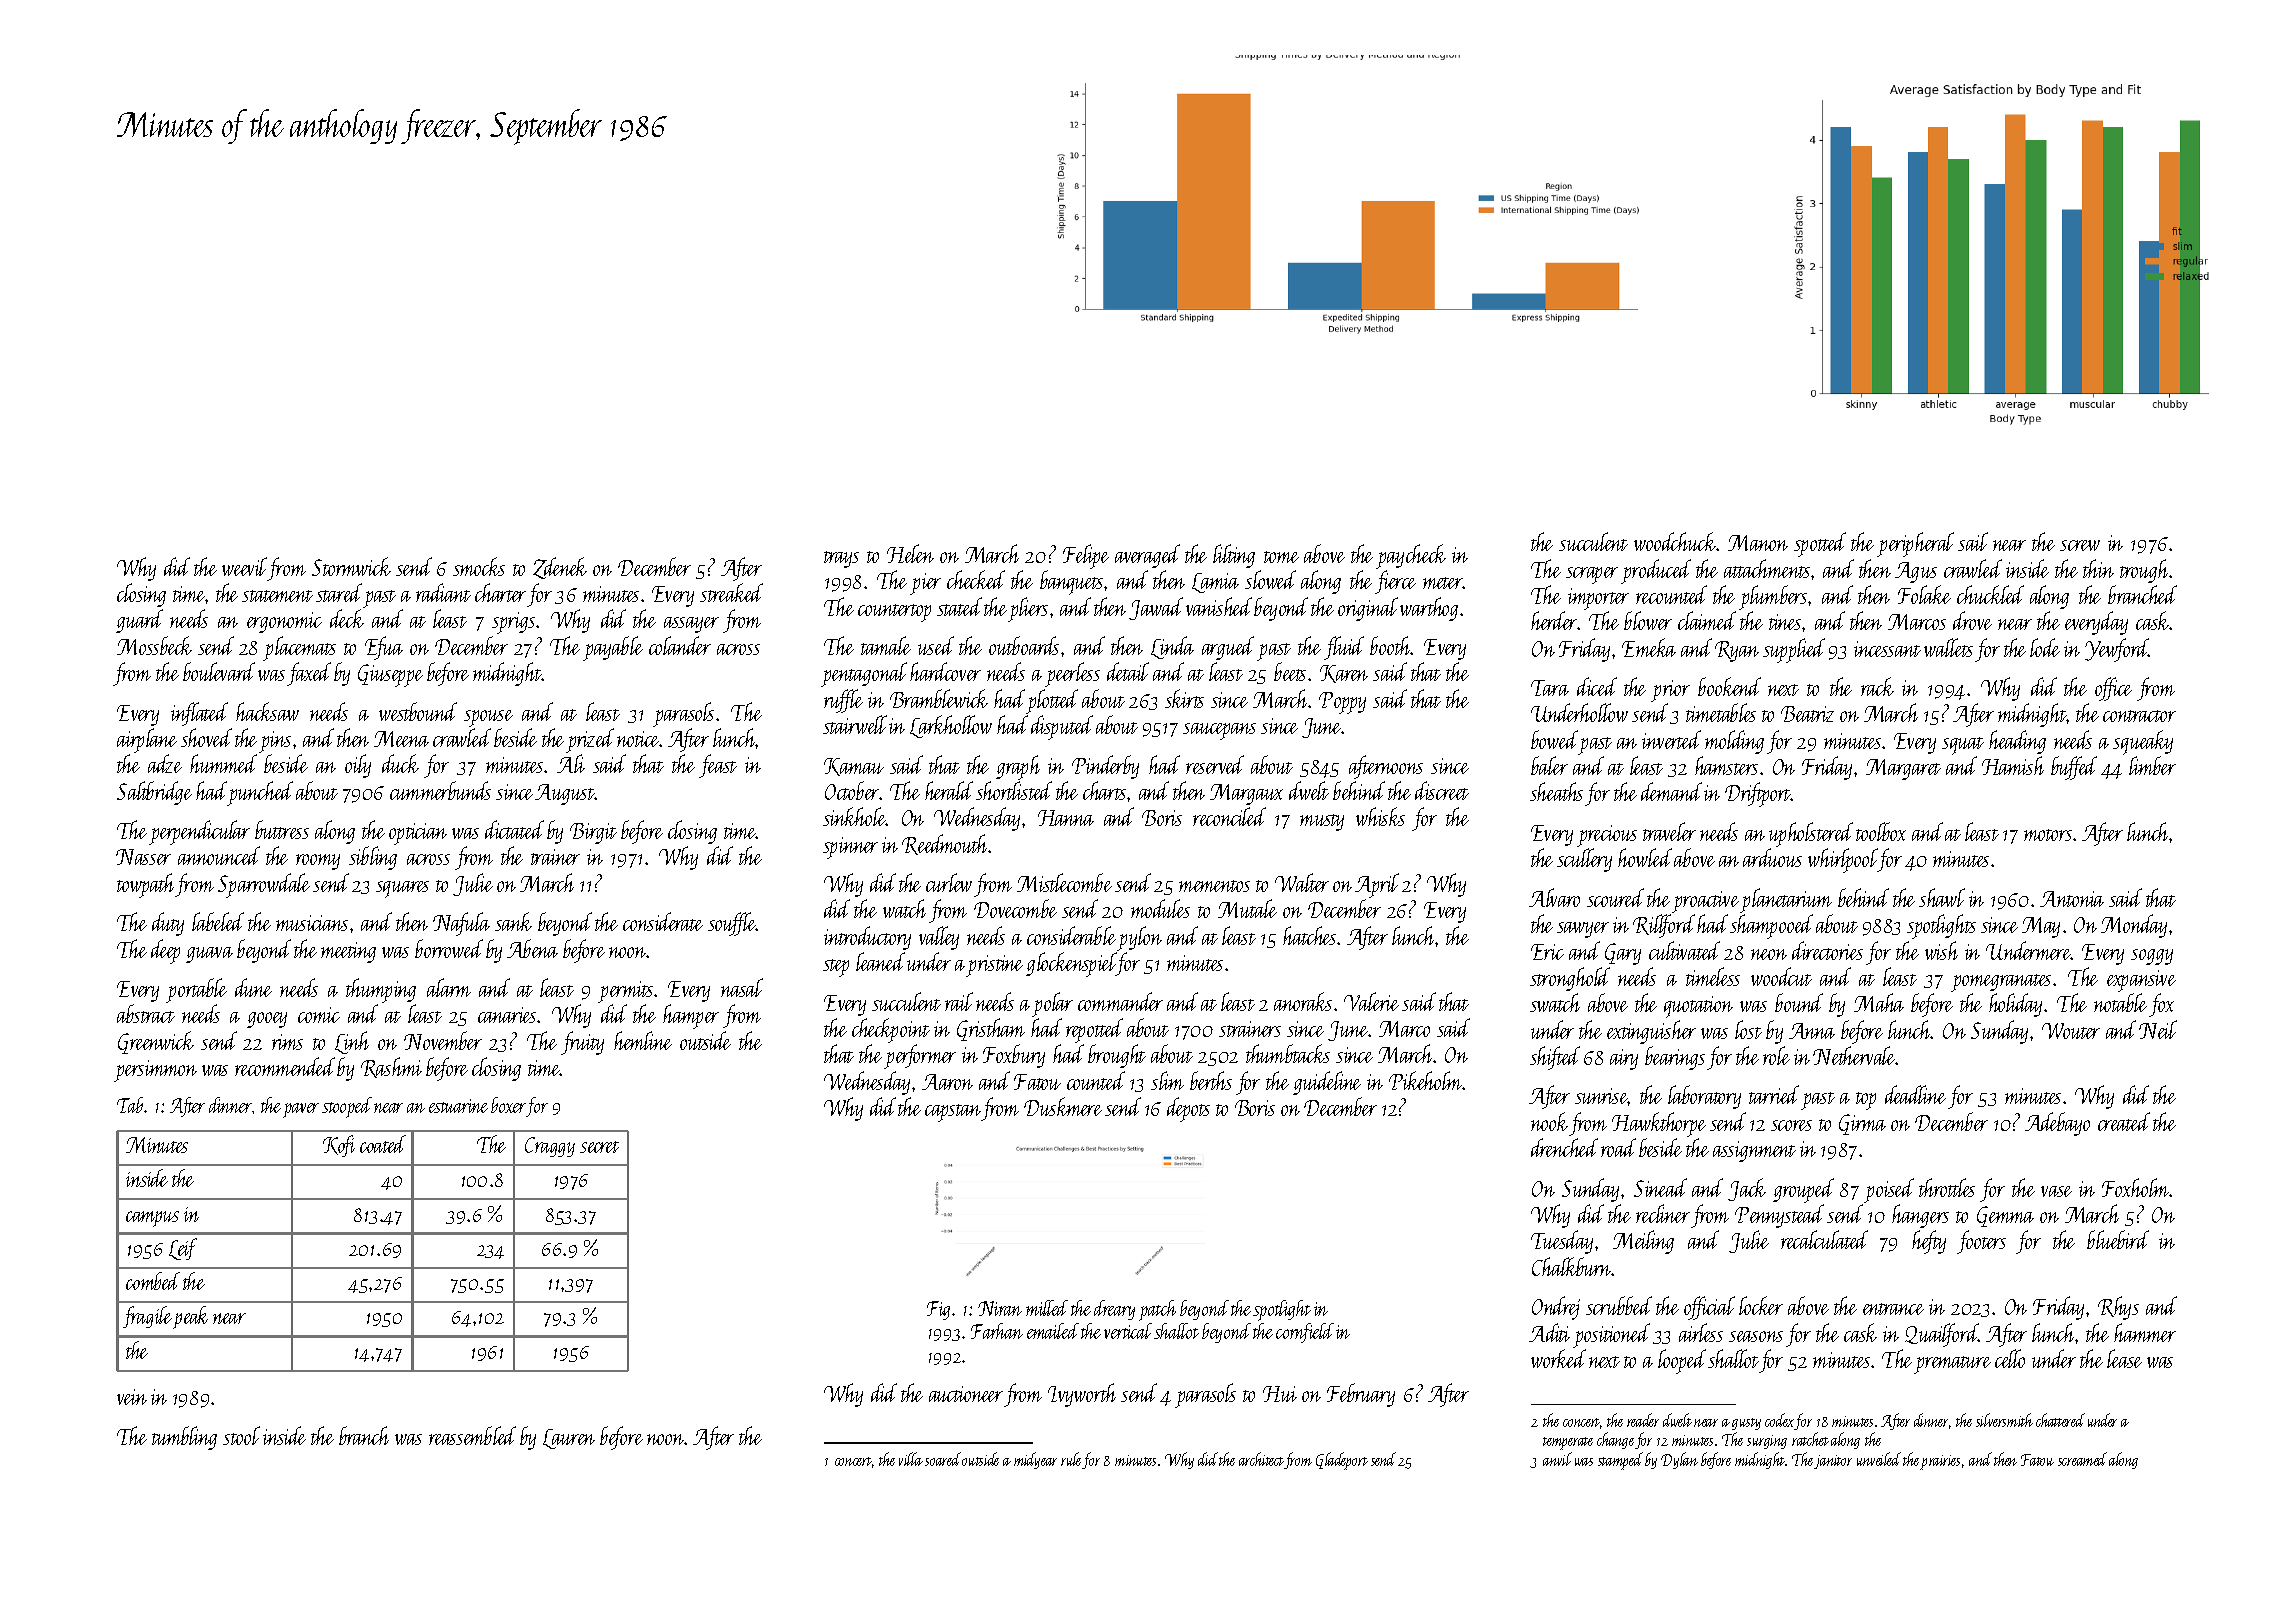 This image has height=1620, width=2292. What do you see at coordinates (947, 1082) in the image?
I see `Aaron` at bounding box center [947, 1082].
